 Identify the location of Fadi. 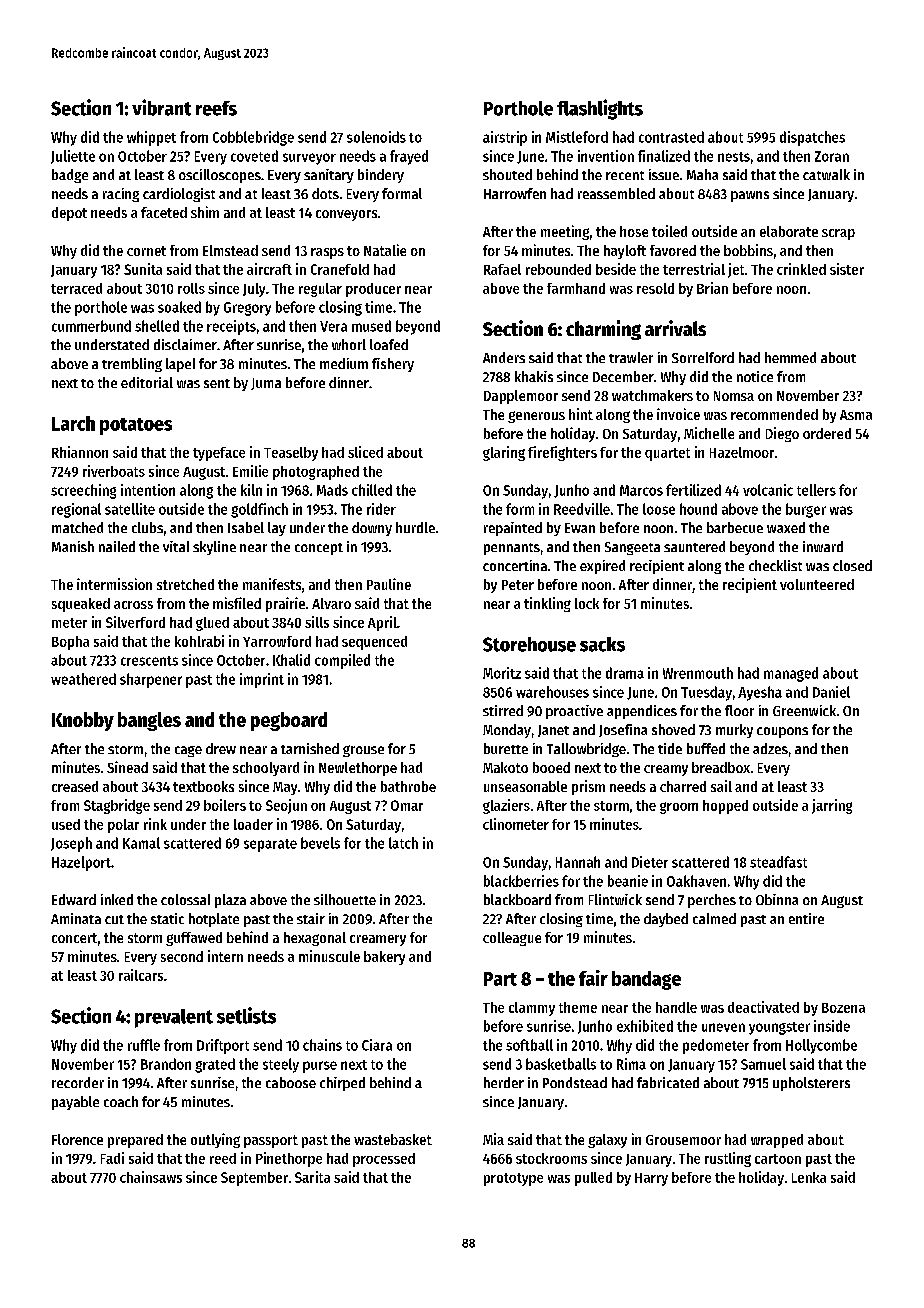
(112, 1158).
